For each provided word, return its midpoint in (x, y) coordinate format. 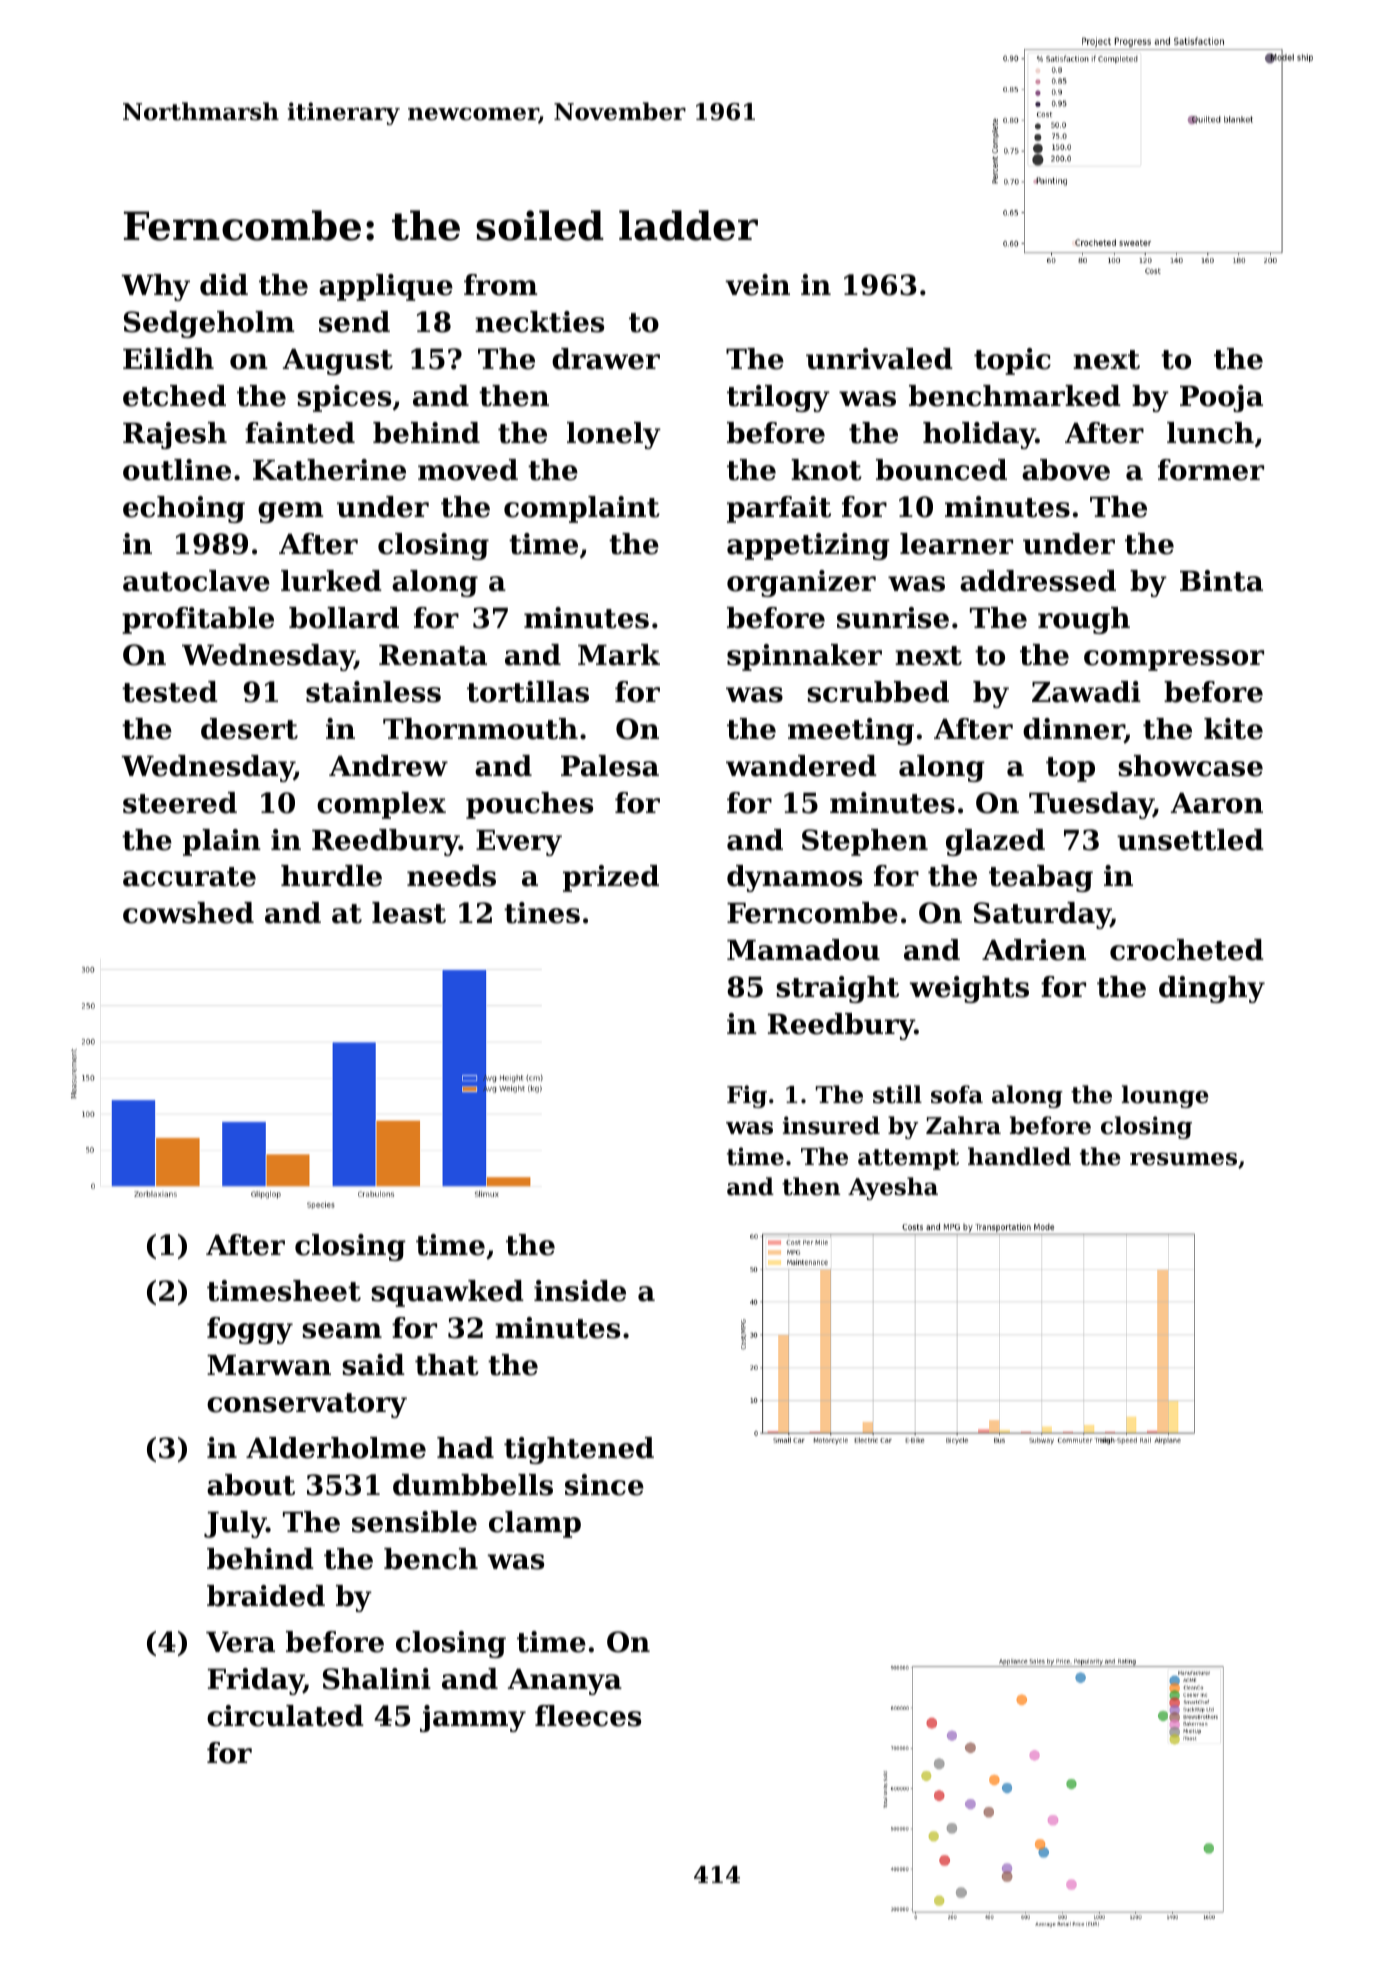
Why (155, 287)
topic (1012, 361)
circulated (285, 1716)
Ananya (565, 1681)
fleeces (588, 1716)
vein (757, 285)
